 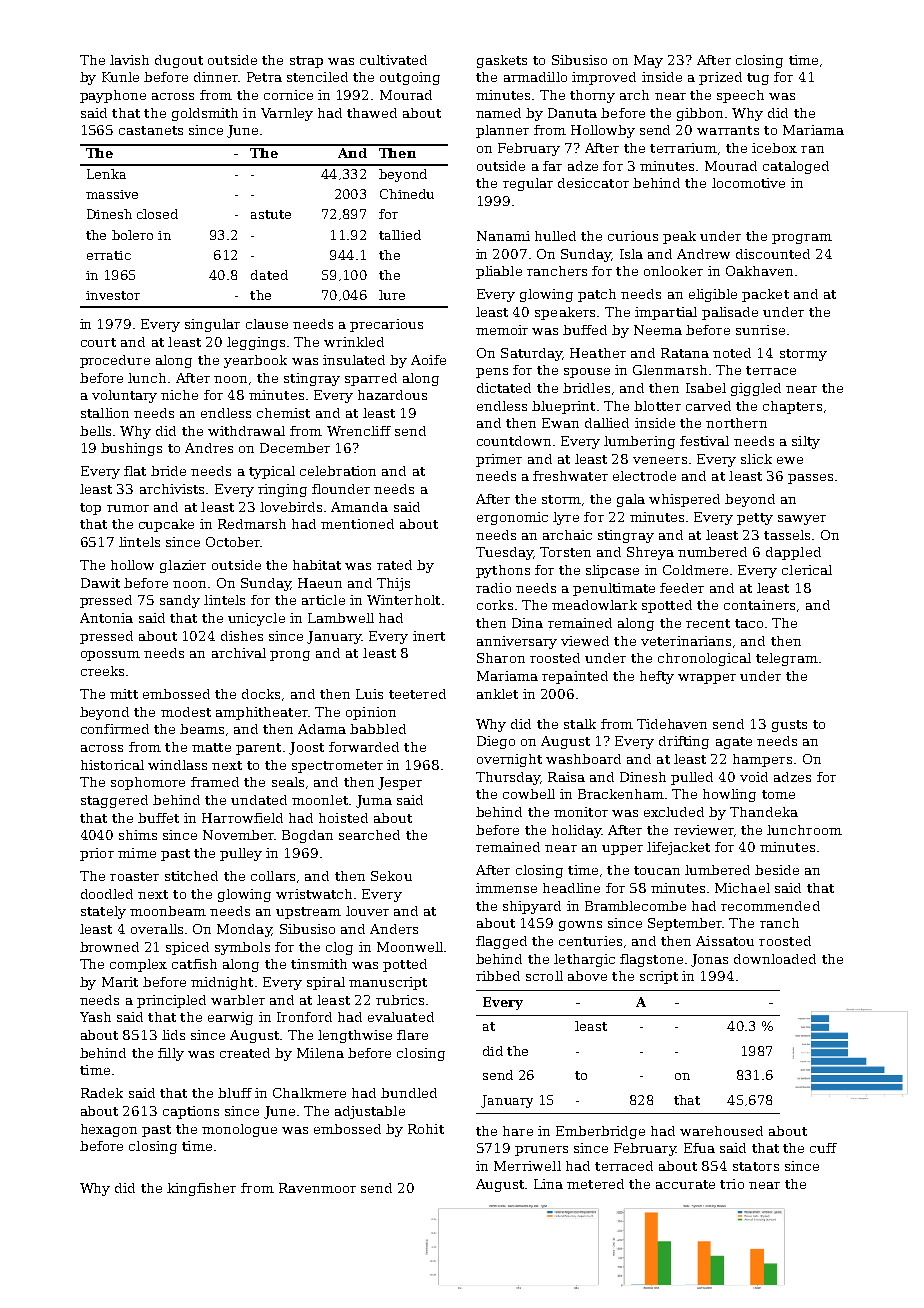 I want to click on tallied, so click(x=400, y=235).
